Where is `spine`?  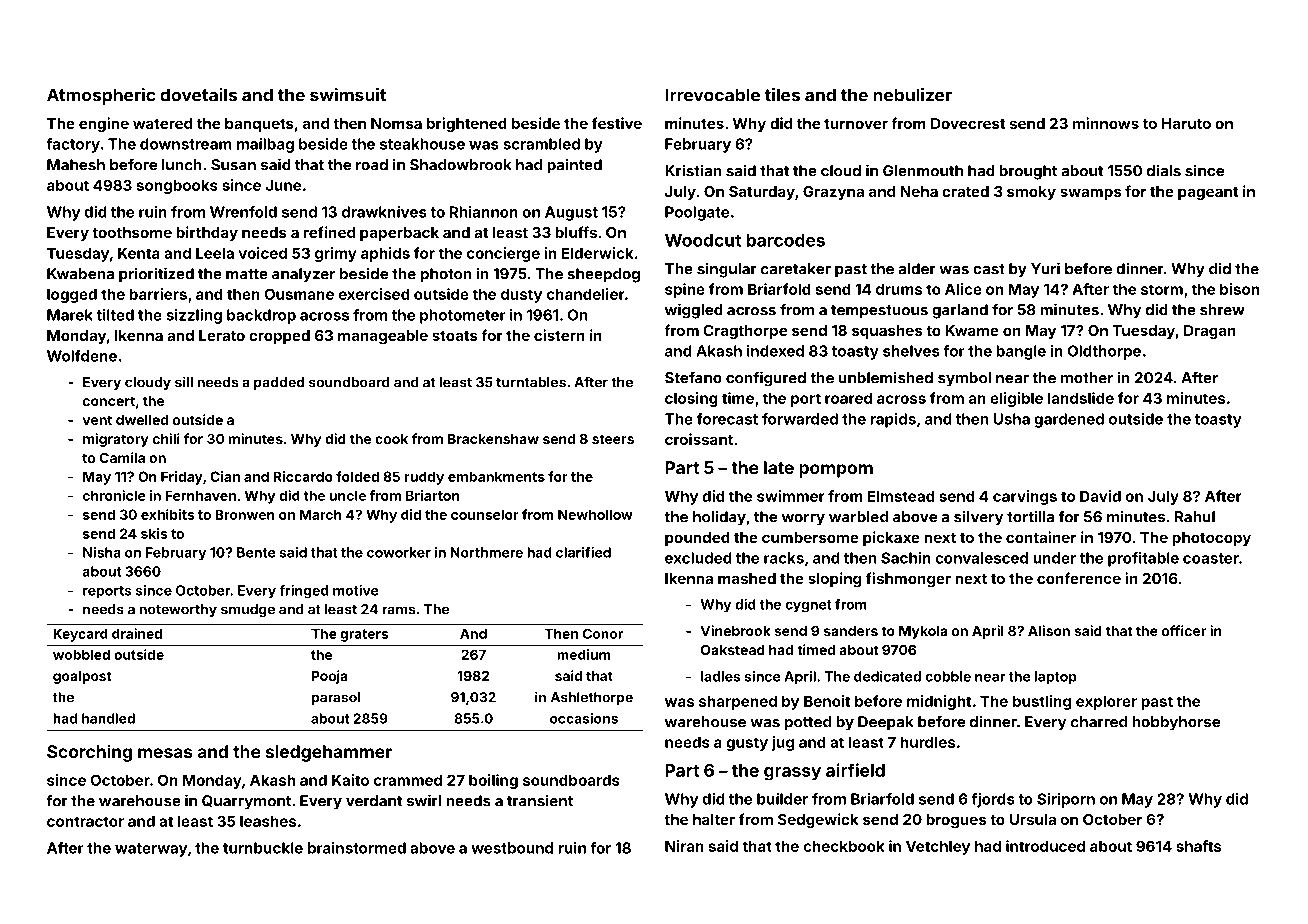
spine is located at coordinates (685, 290).
